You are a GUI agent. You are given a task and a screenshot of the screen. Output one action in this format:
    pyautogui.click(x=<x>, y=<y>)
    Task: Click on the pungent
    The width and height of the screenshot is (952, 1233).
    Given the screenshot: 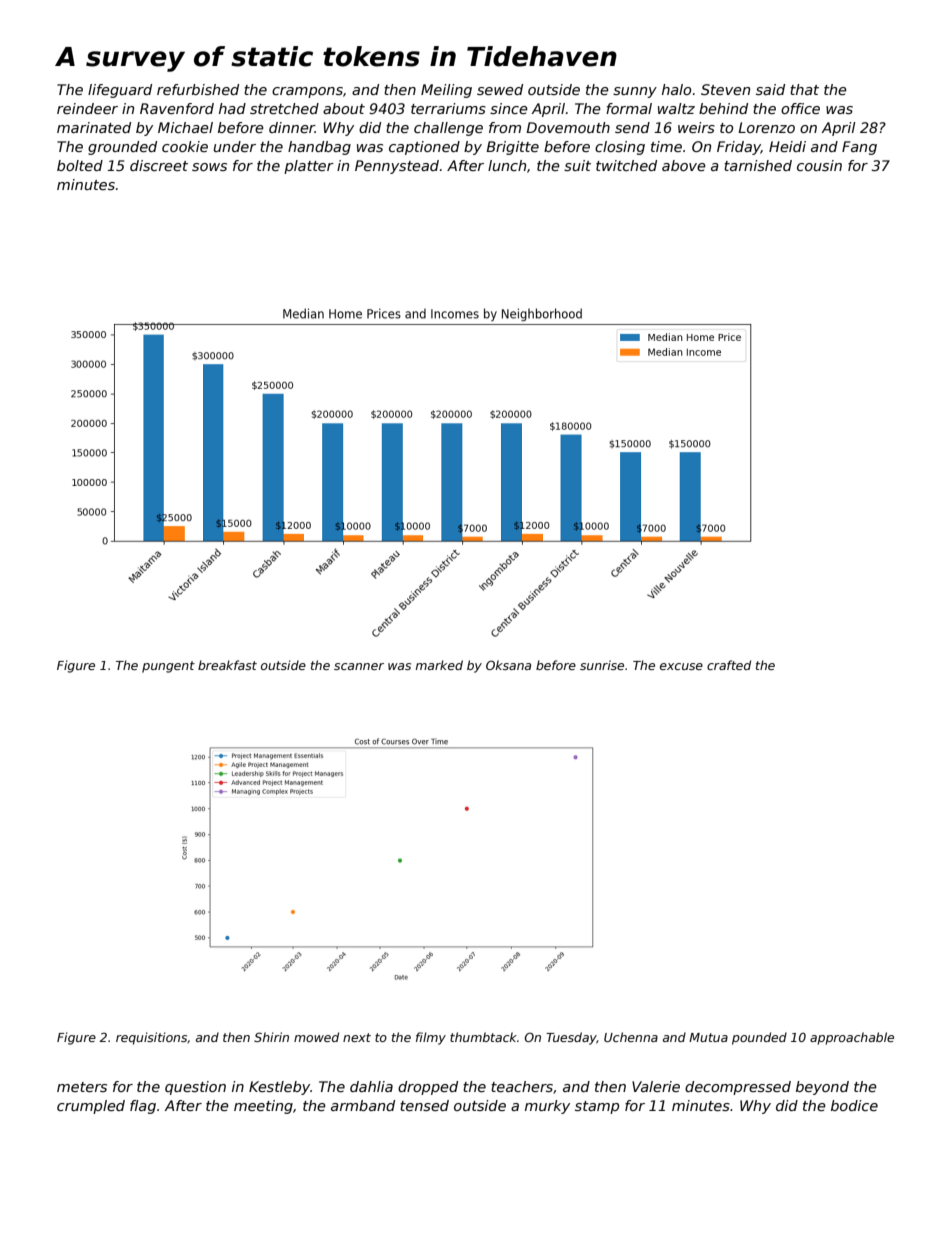 What is the action you would take?
    pyautogui.click(x=168, y=667)
